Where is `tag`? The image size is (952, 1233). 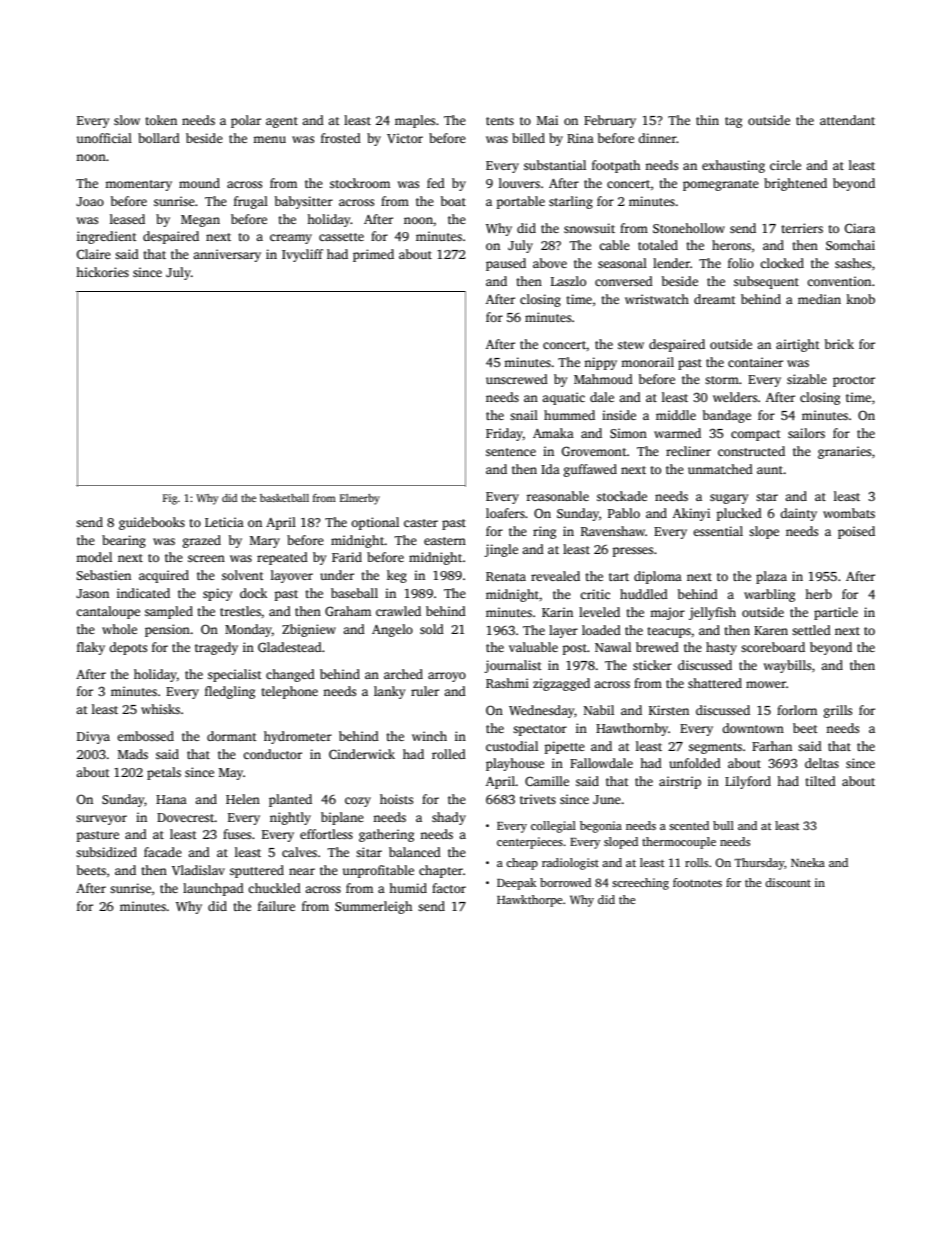
tag is located at coordinates (733, 122).
